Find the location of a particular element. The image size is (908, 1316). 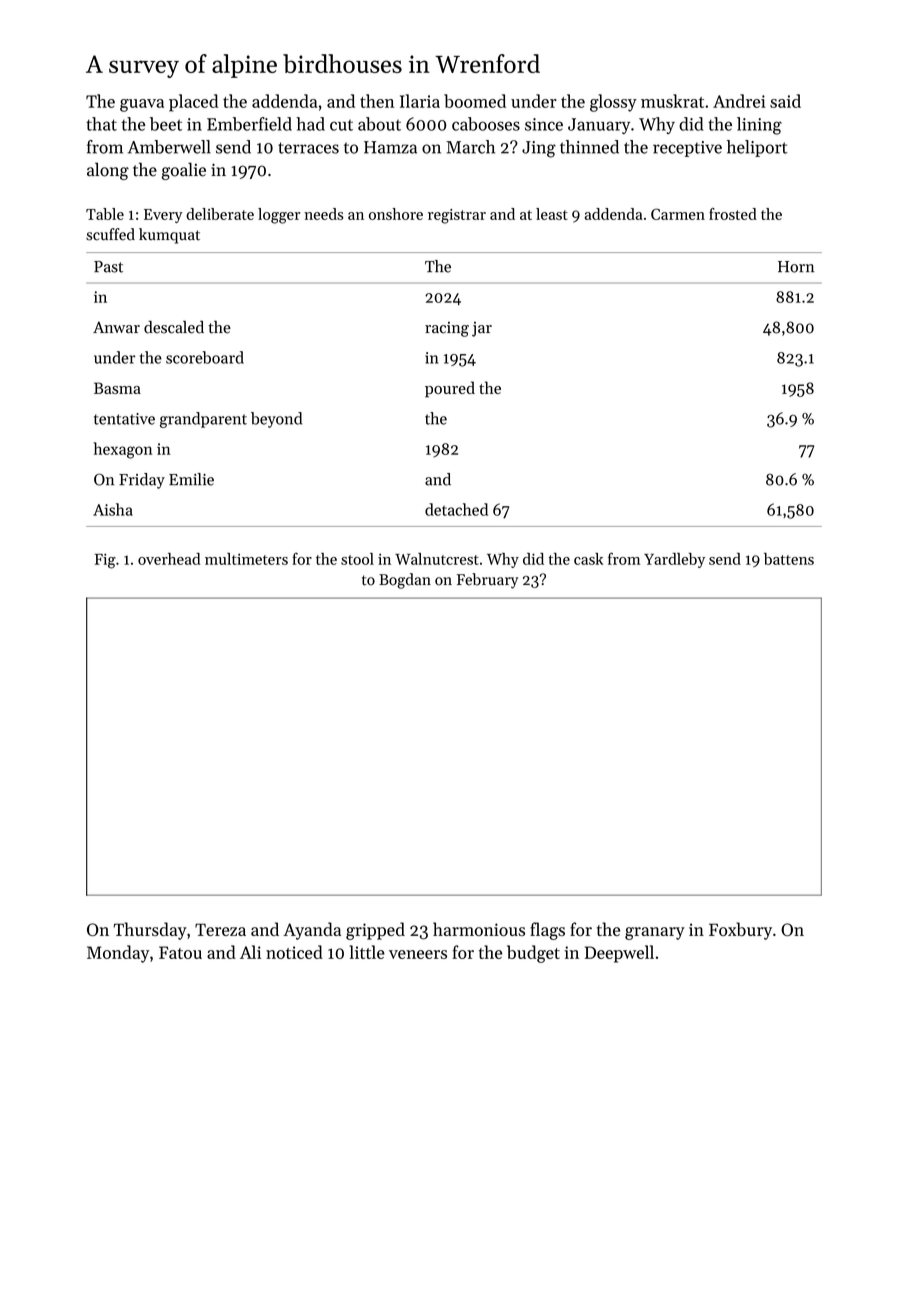

Bogdan is located at coordinates (405, 581).
